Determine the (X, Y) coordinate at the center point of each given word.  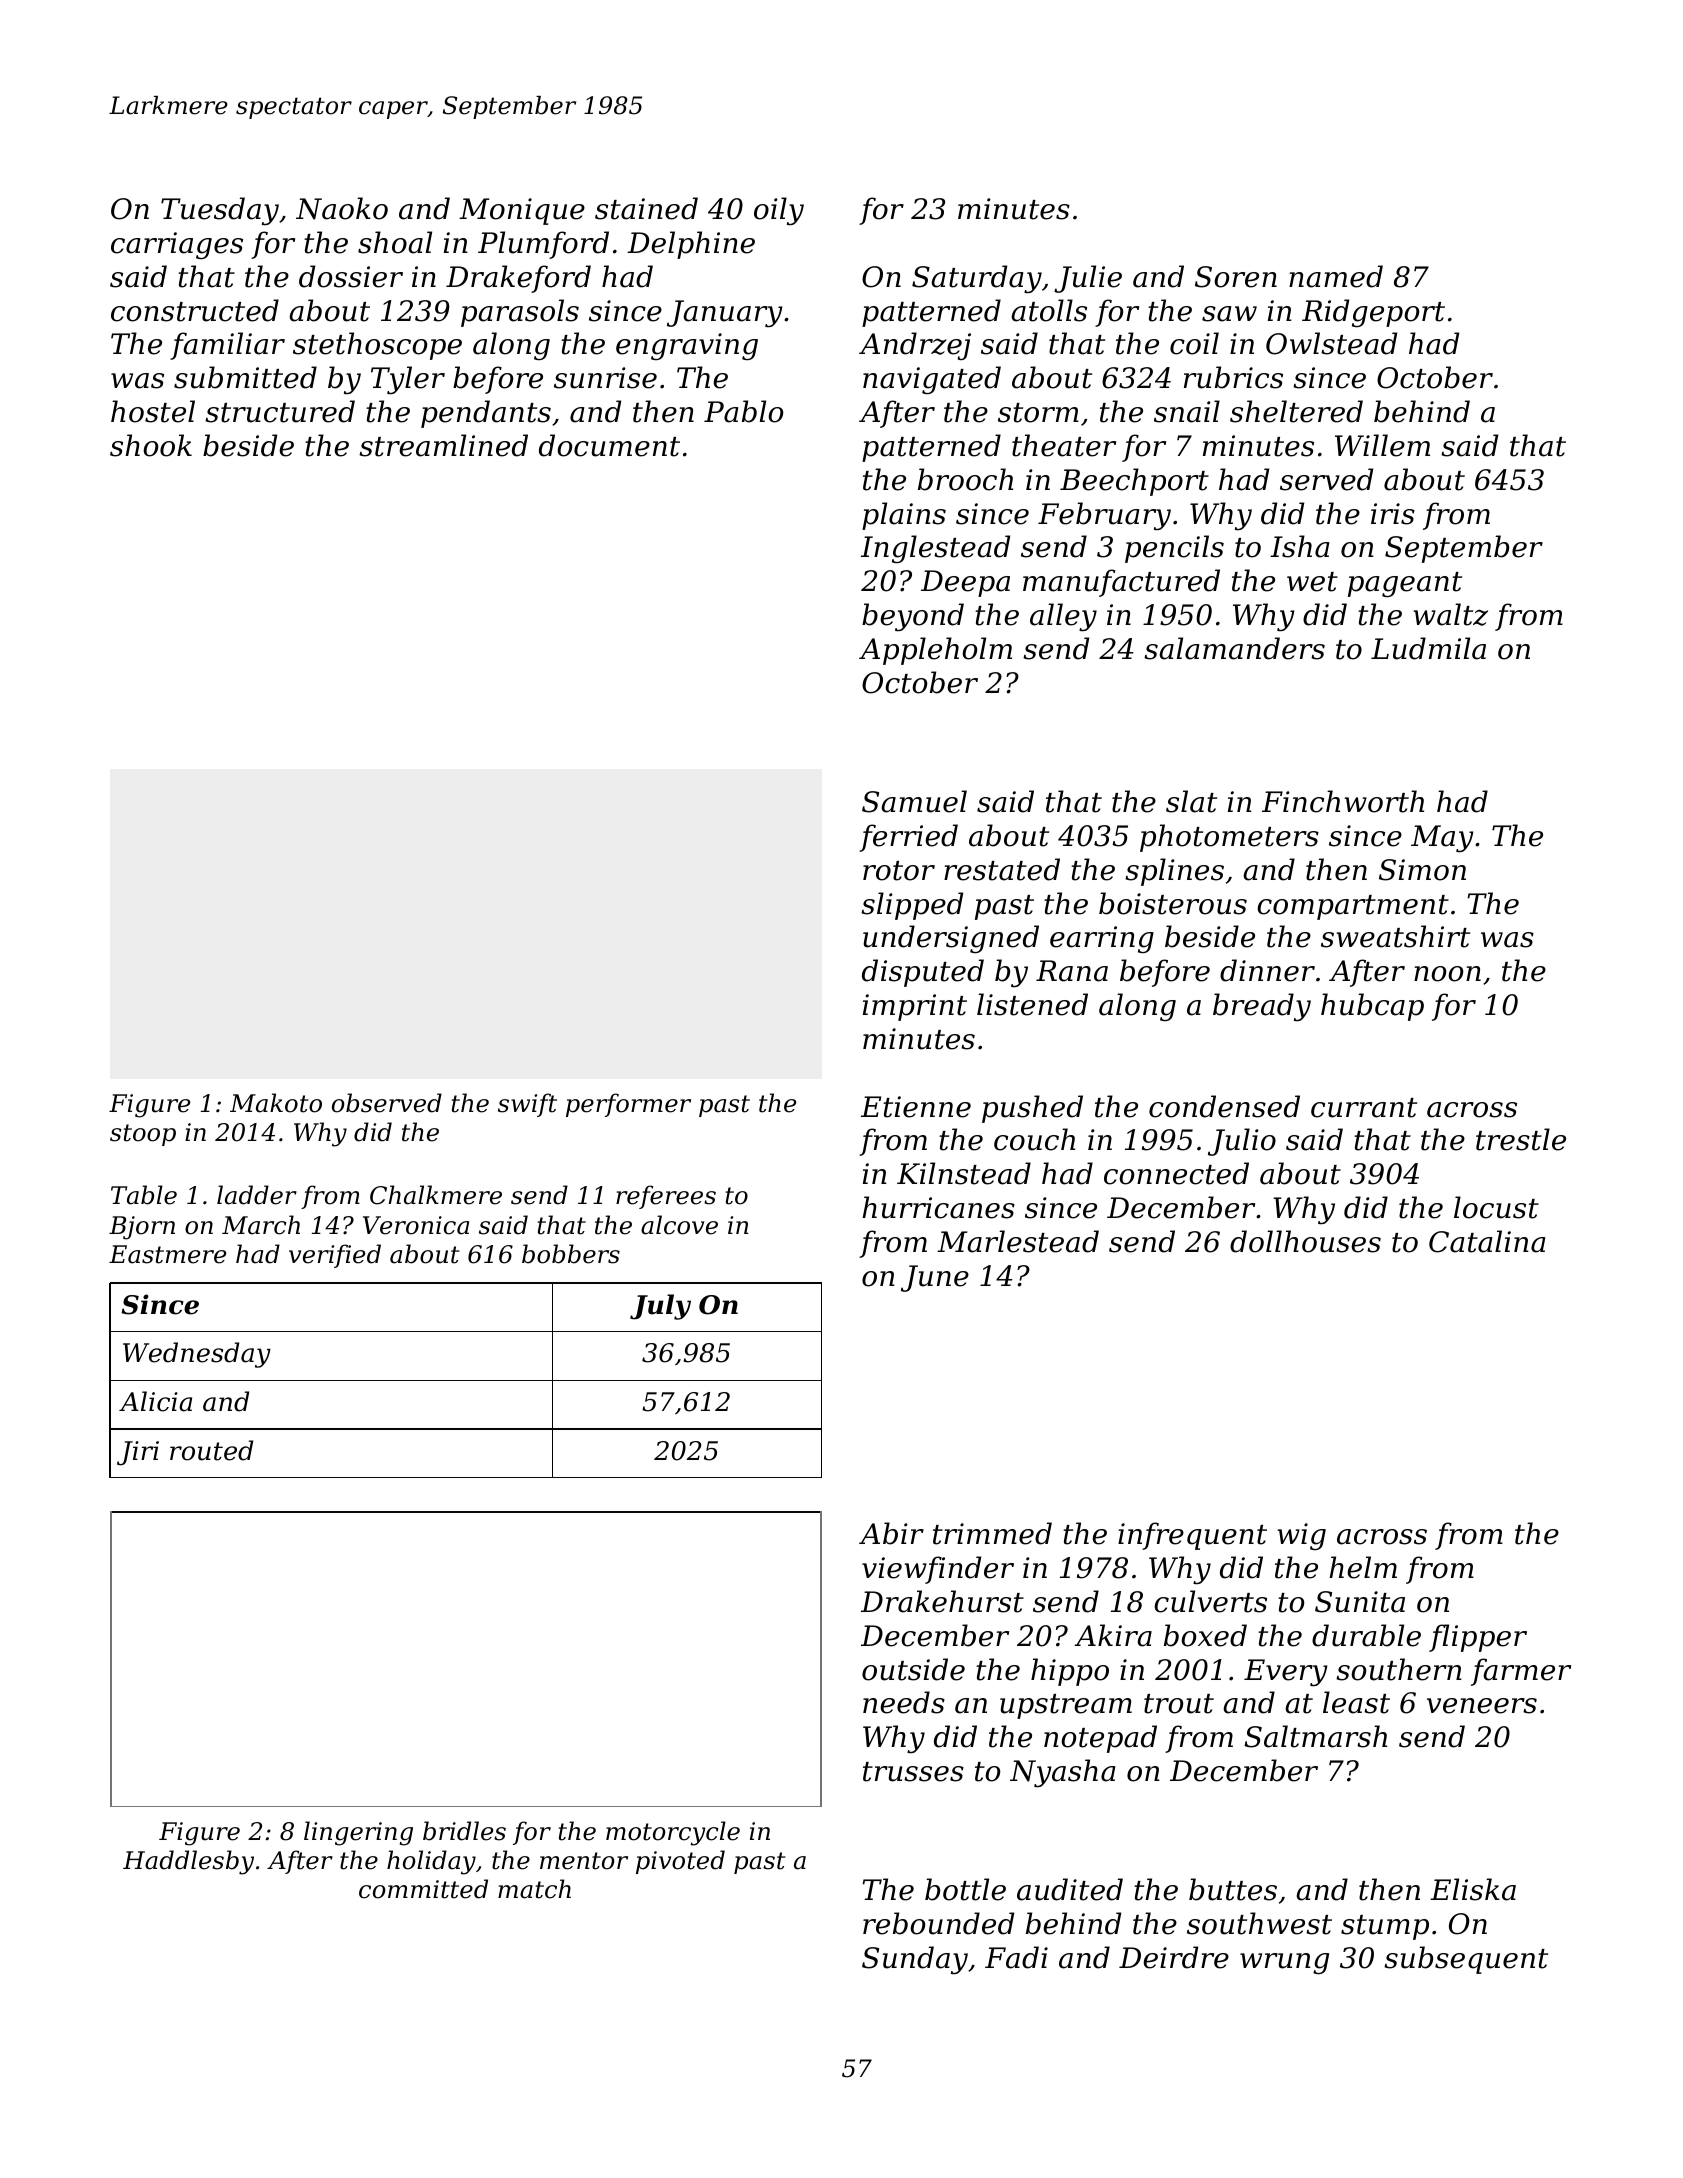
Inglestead (935, 549)
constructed (195, 310)
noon (1447, 974)
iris (1393, 514)
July (660, 1307)
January (725, 313)
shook (151, 445)
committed (423, 1889)
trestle (1521, 1139)
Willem (1382, 445)
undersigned (951, 939)
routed (211, 1450)
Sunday (915, 1960)
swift (527, 1105)
